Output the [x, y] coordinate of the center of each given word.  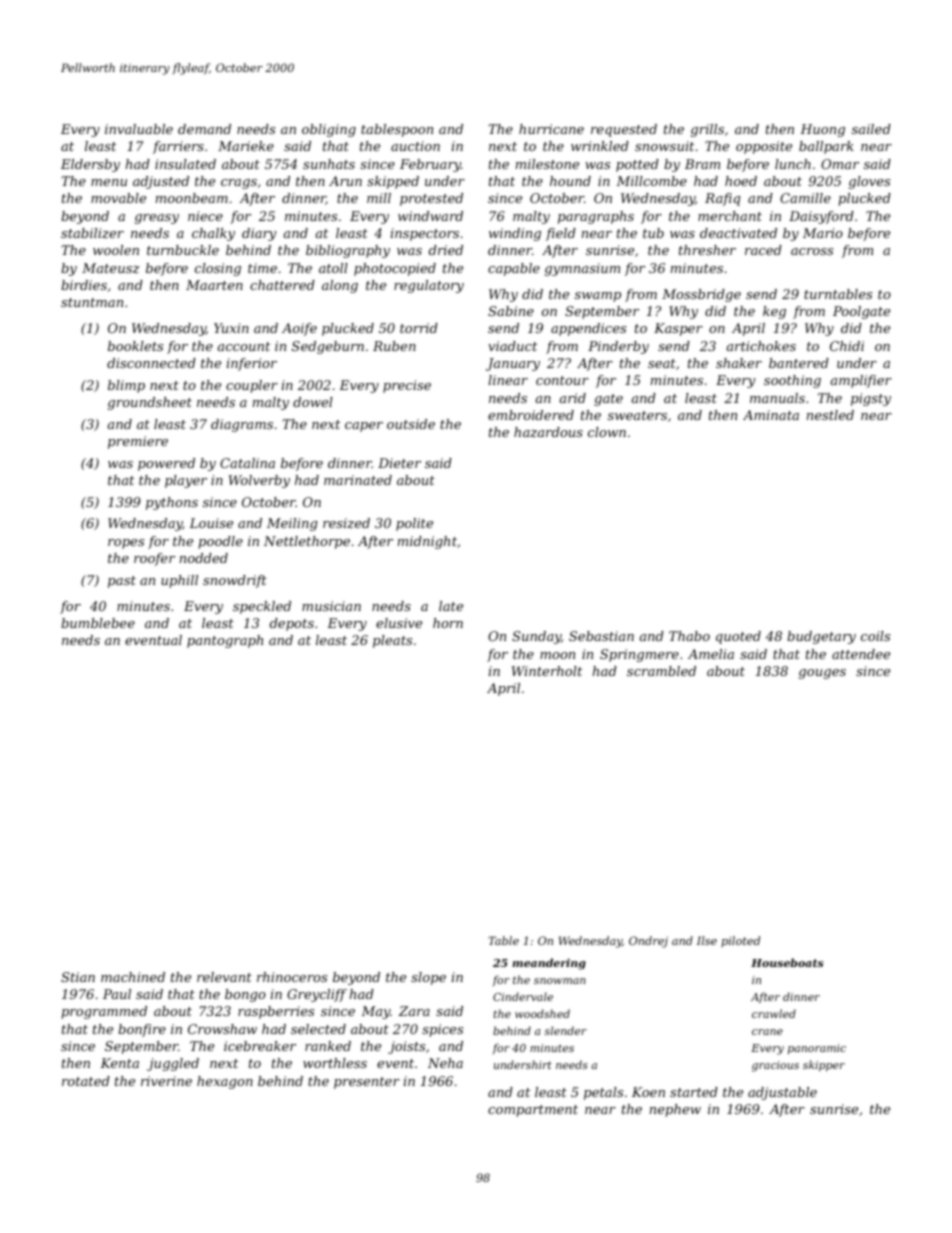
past [122, 582]
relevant [224, 977]
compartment [533, 1111]
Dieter [399, 463]
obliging [329, 130]
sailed [871, 129]
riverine [166, 1081]
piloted [740, 941]
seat [662, 363]
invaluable [139, 129]
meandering [549, 964]
